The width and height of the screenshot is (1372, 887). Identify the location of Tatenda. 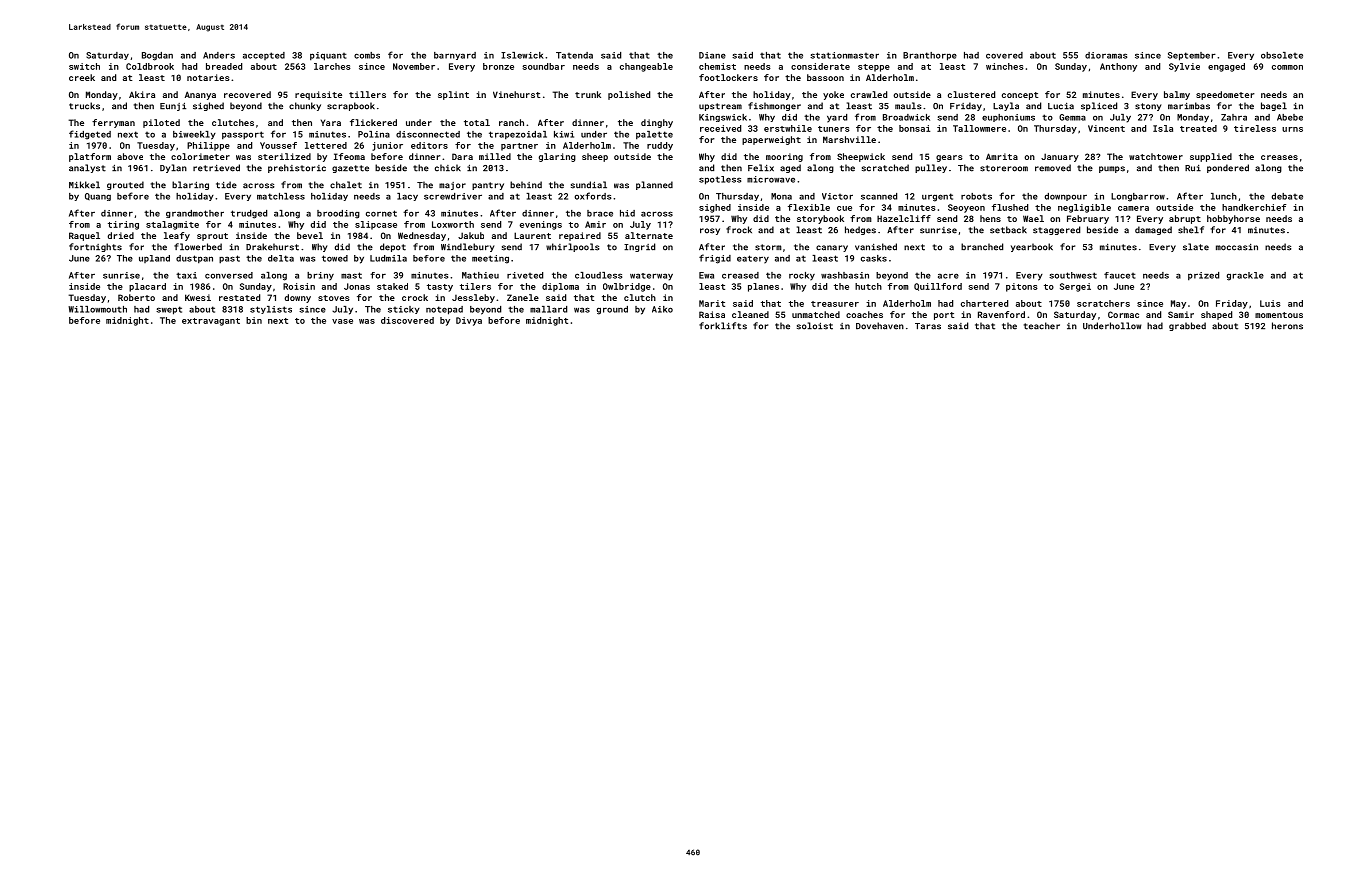
(574, 55).
